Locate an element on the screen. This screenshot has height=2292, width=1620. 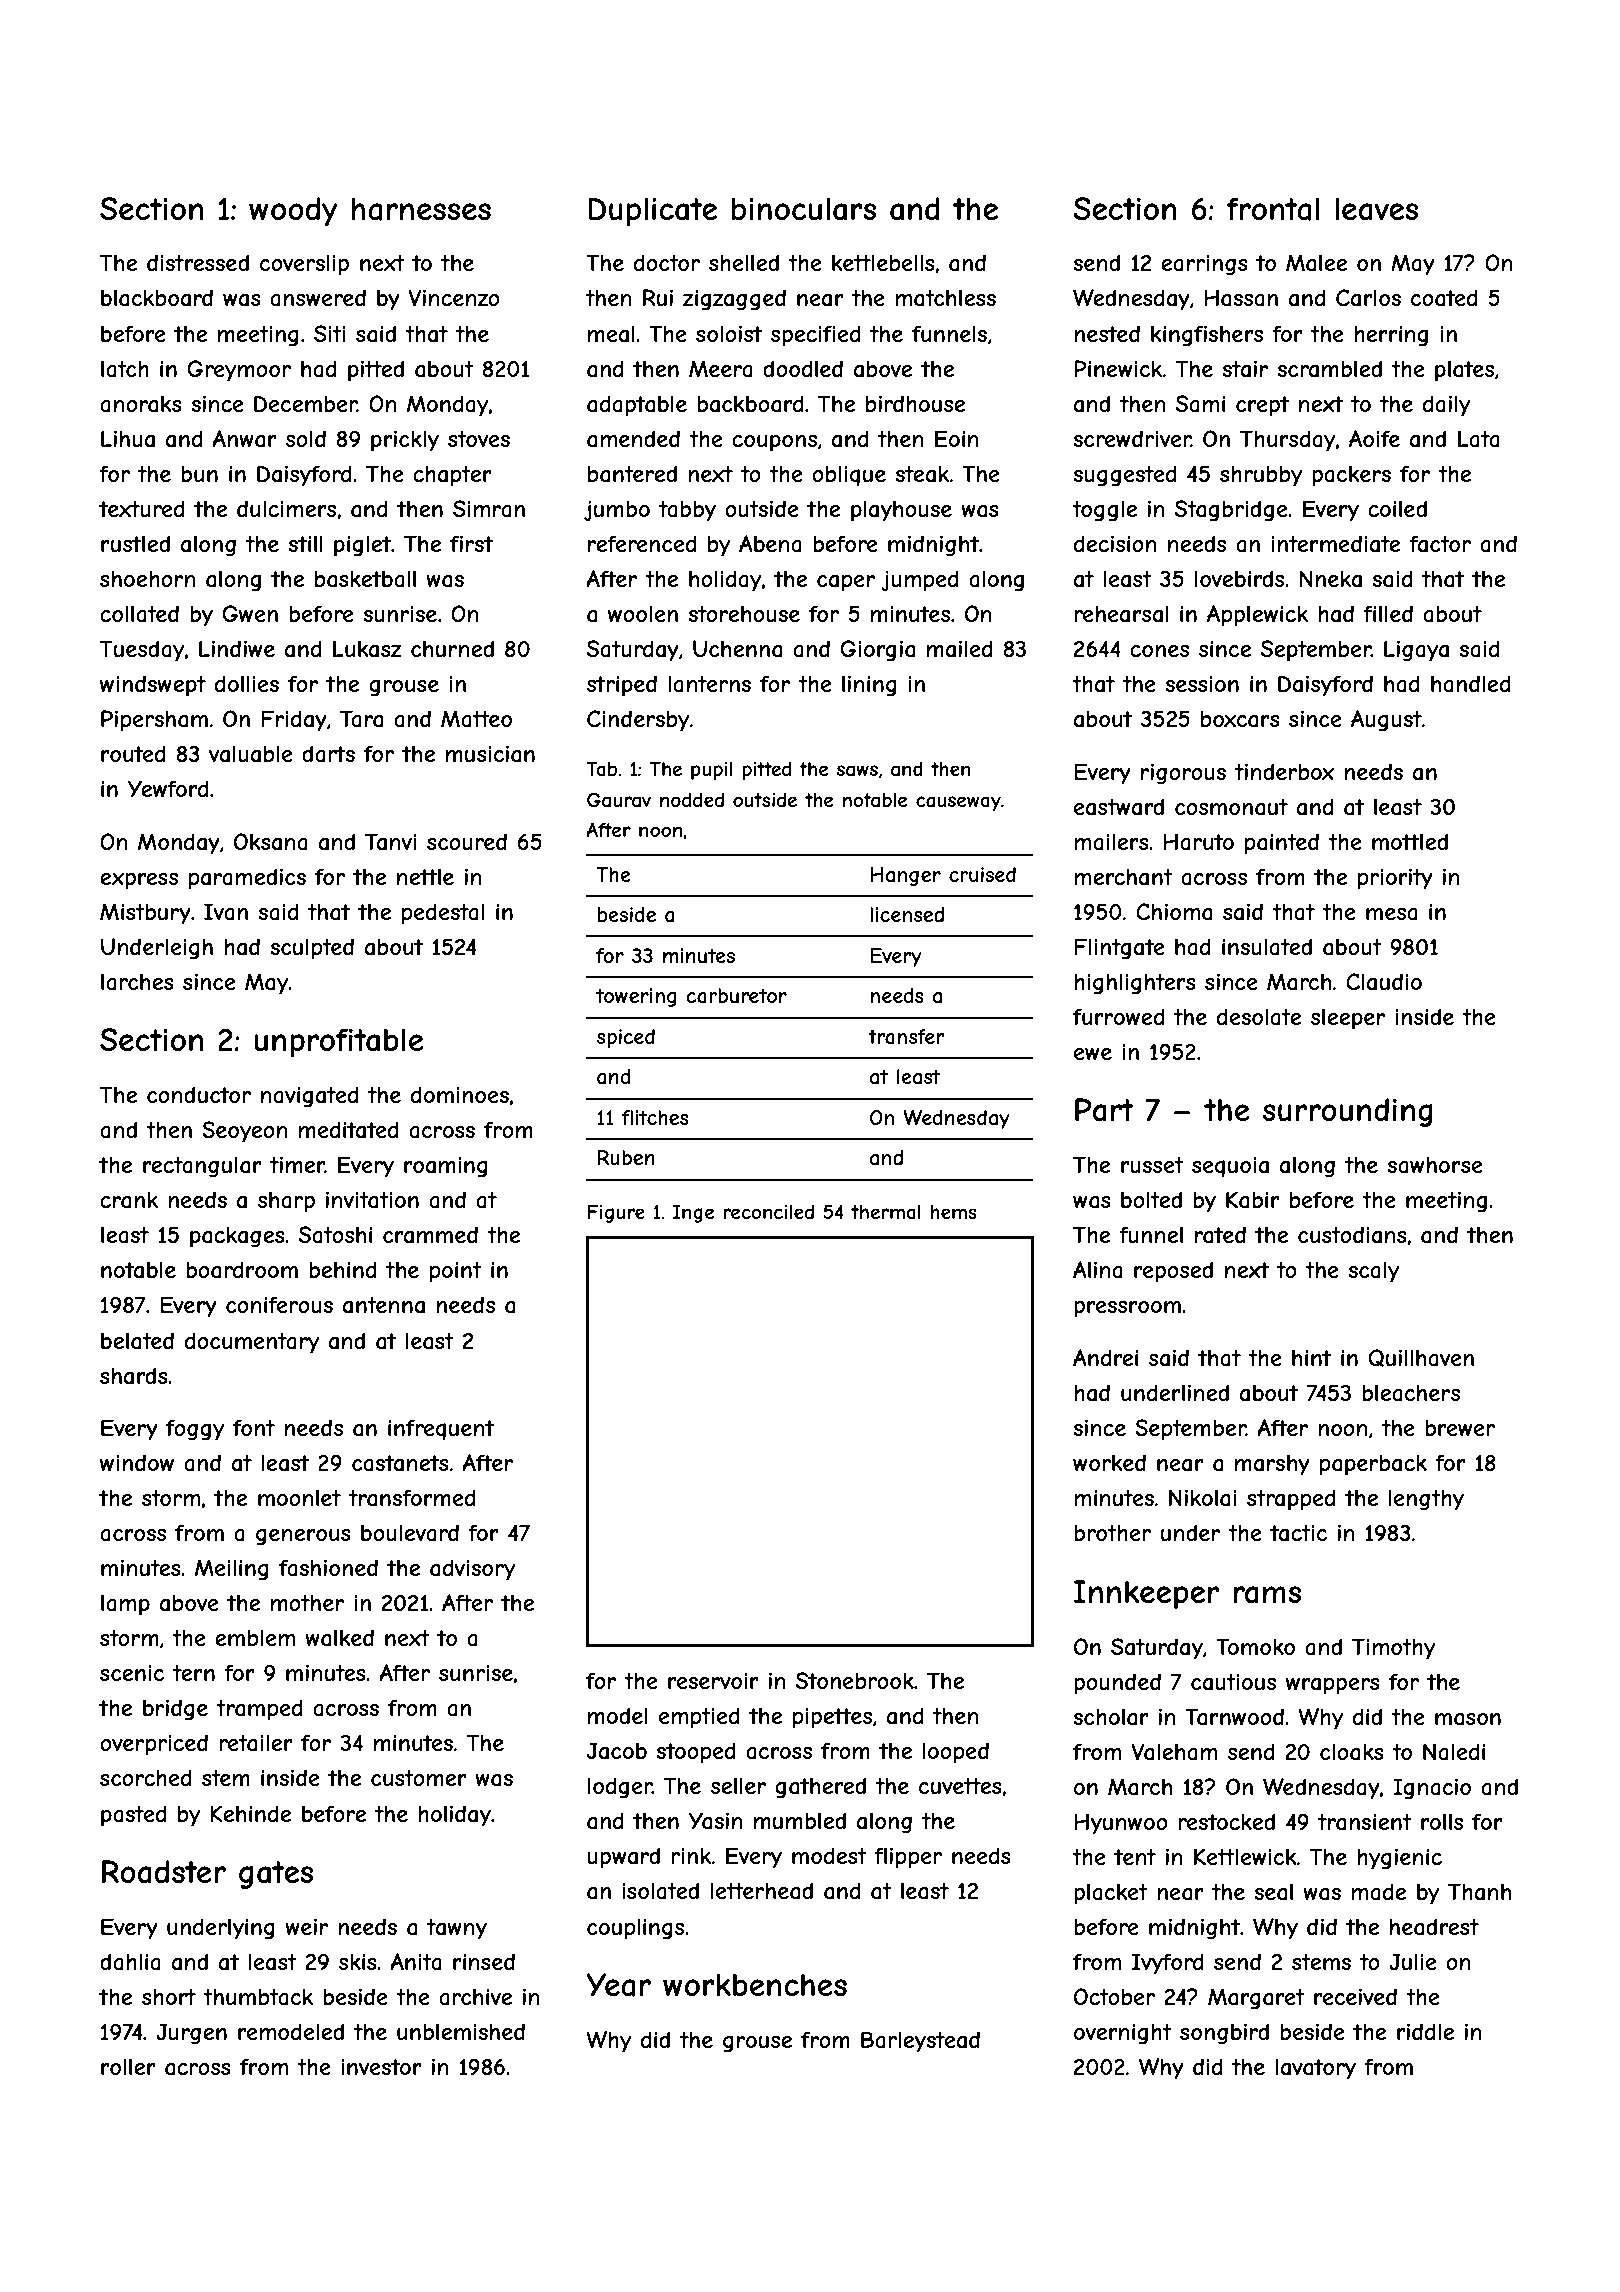
reservoir is located at coordinates (713, 1681).
